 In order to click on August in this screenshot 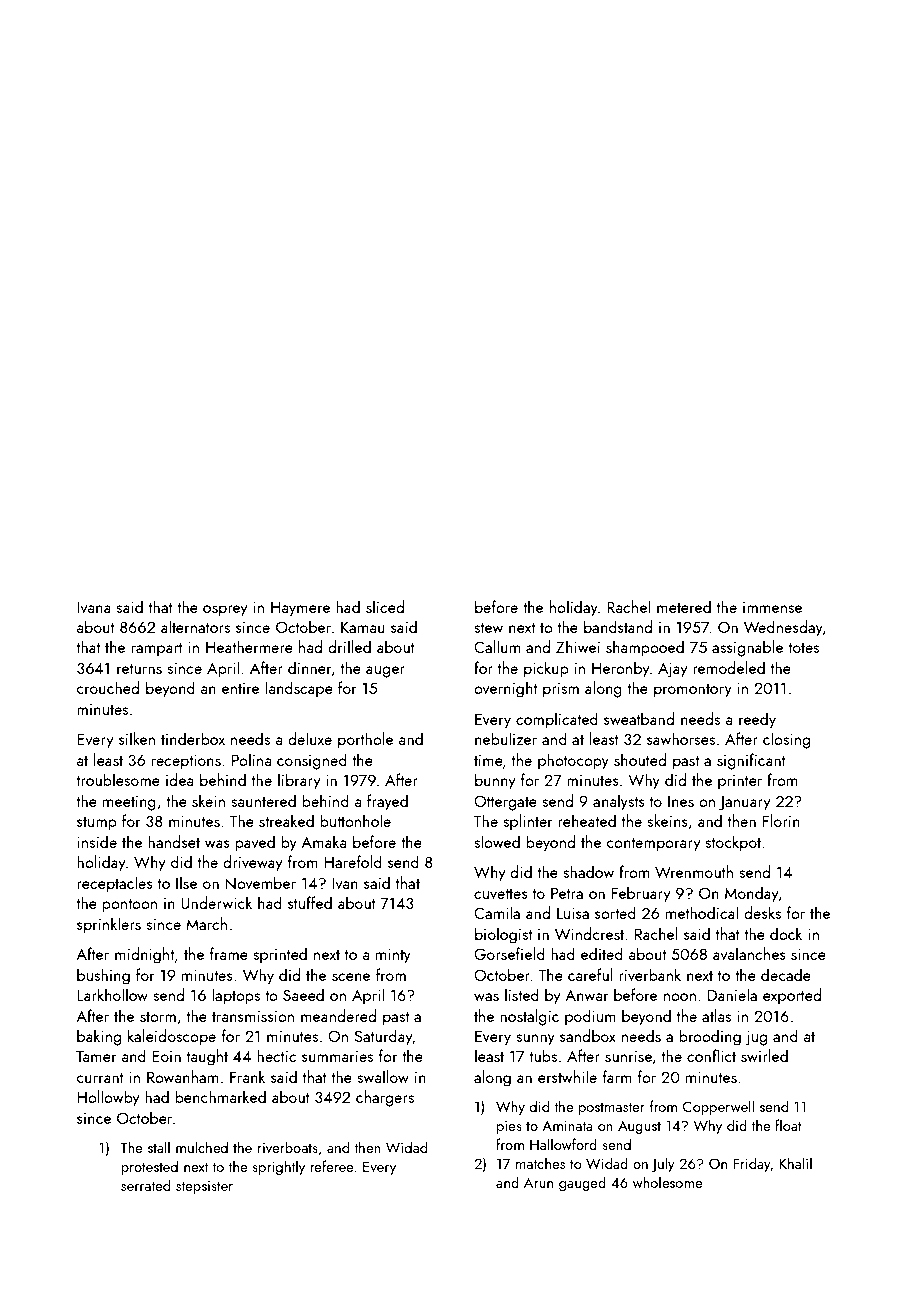, I will do `click(639, 1127)`.
